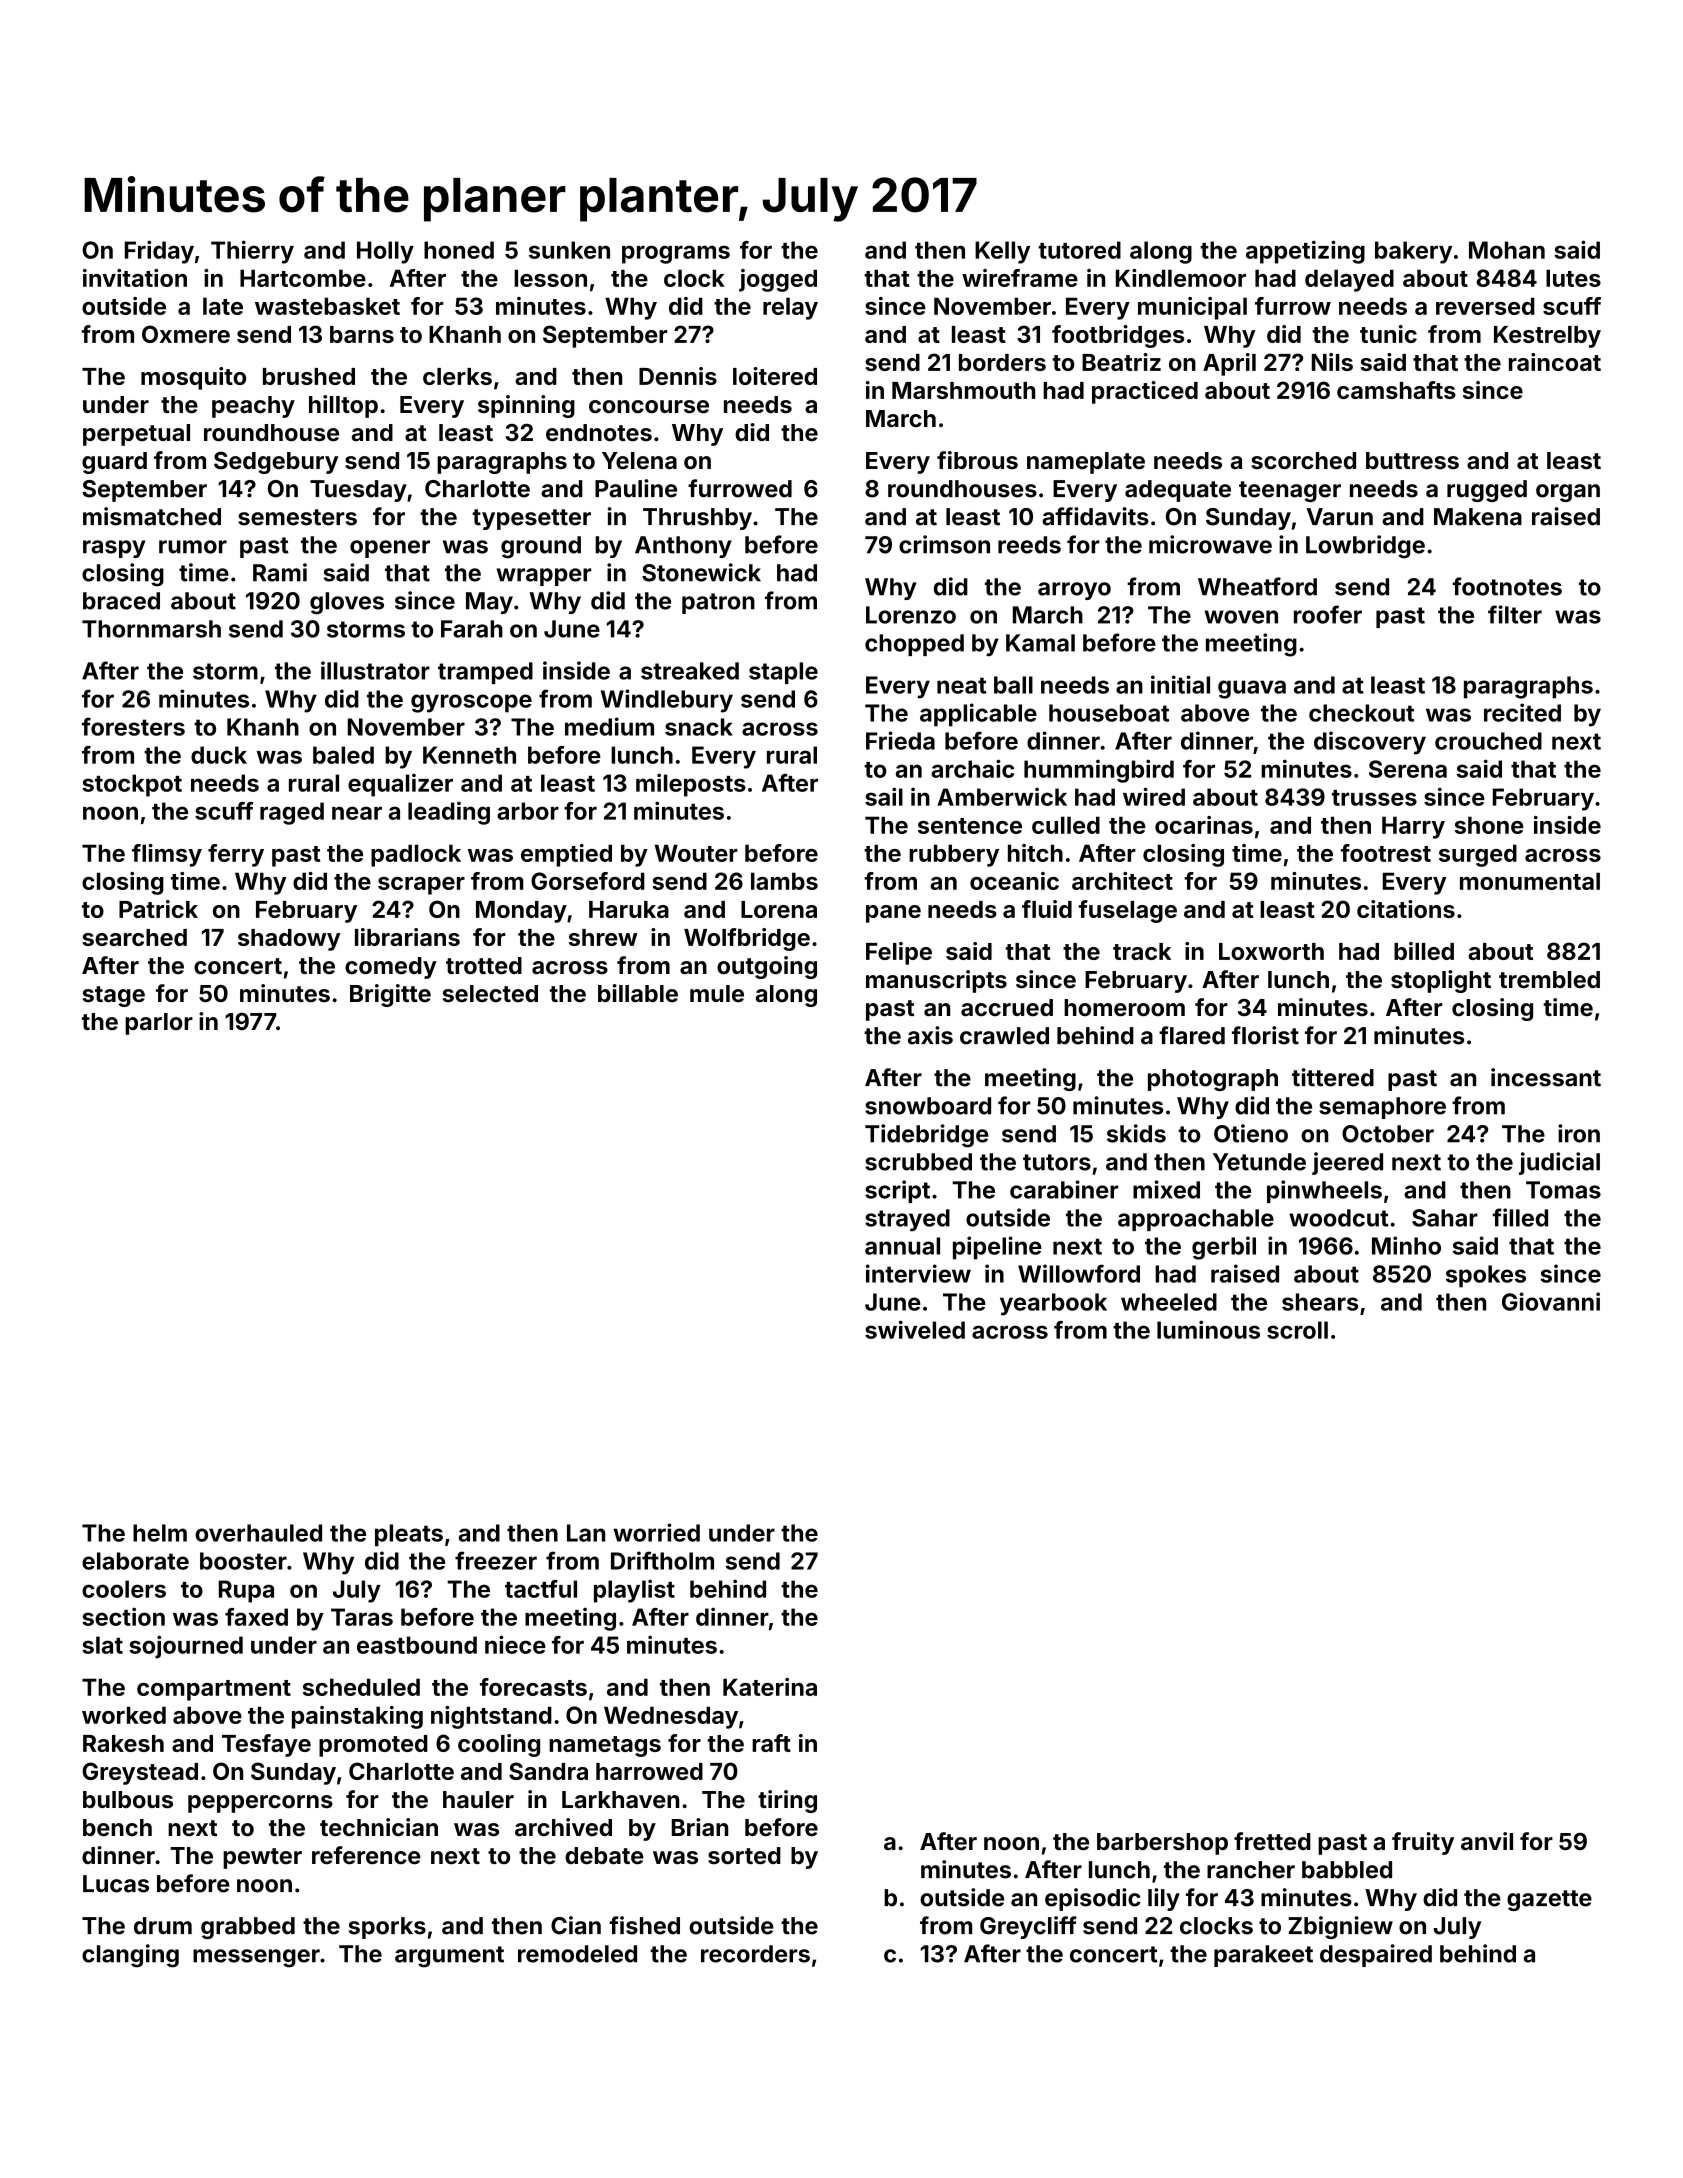 The image size is (1683, 2178). Describe the element at coordinates (775, 376) in the page. I see `loitered` at that location.
